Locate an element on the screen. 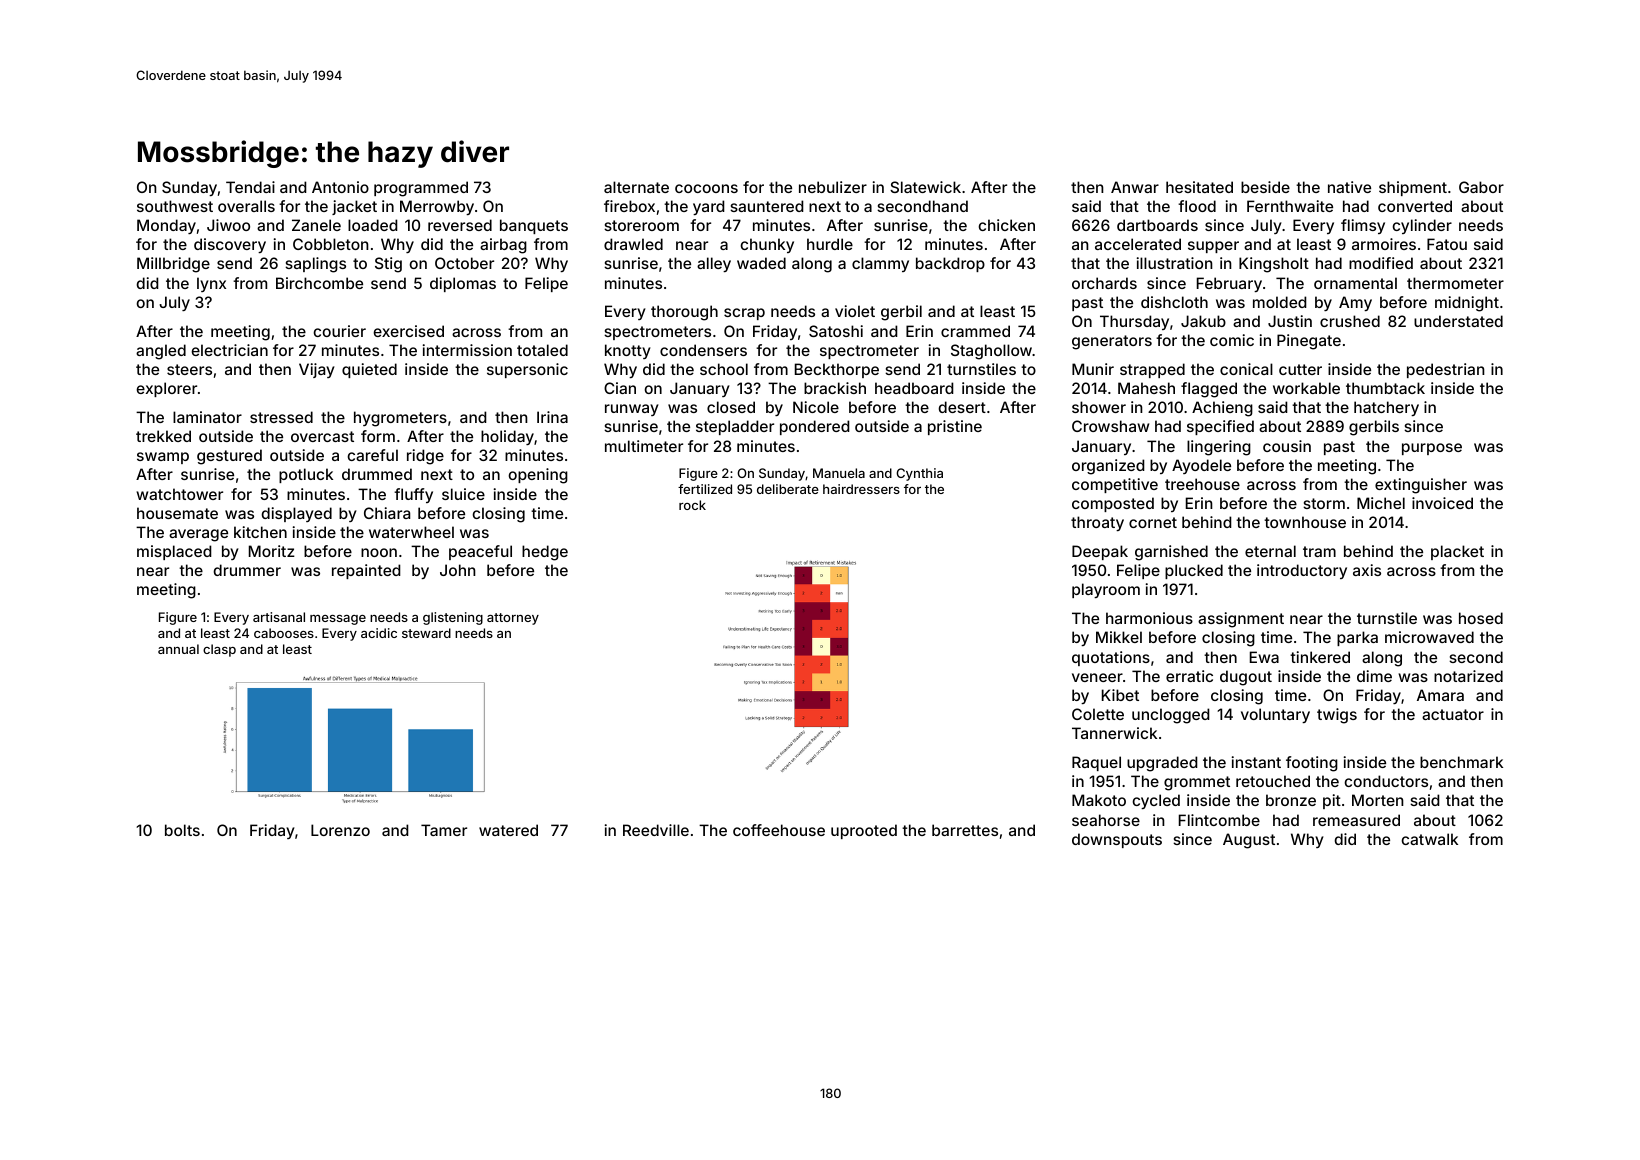 The width and height of the screenshot is (1640, 1160). Tendai is located at coordinates (250, 187).
